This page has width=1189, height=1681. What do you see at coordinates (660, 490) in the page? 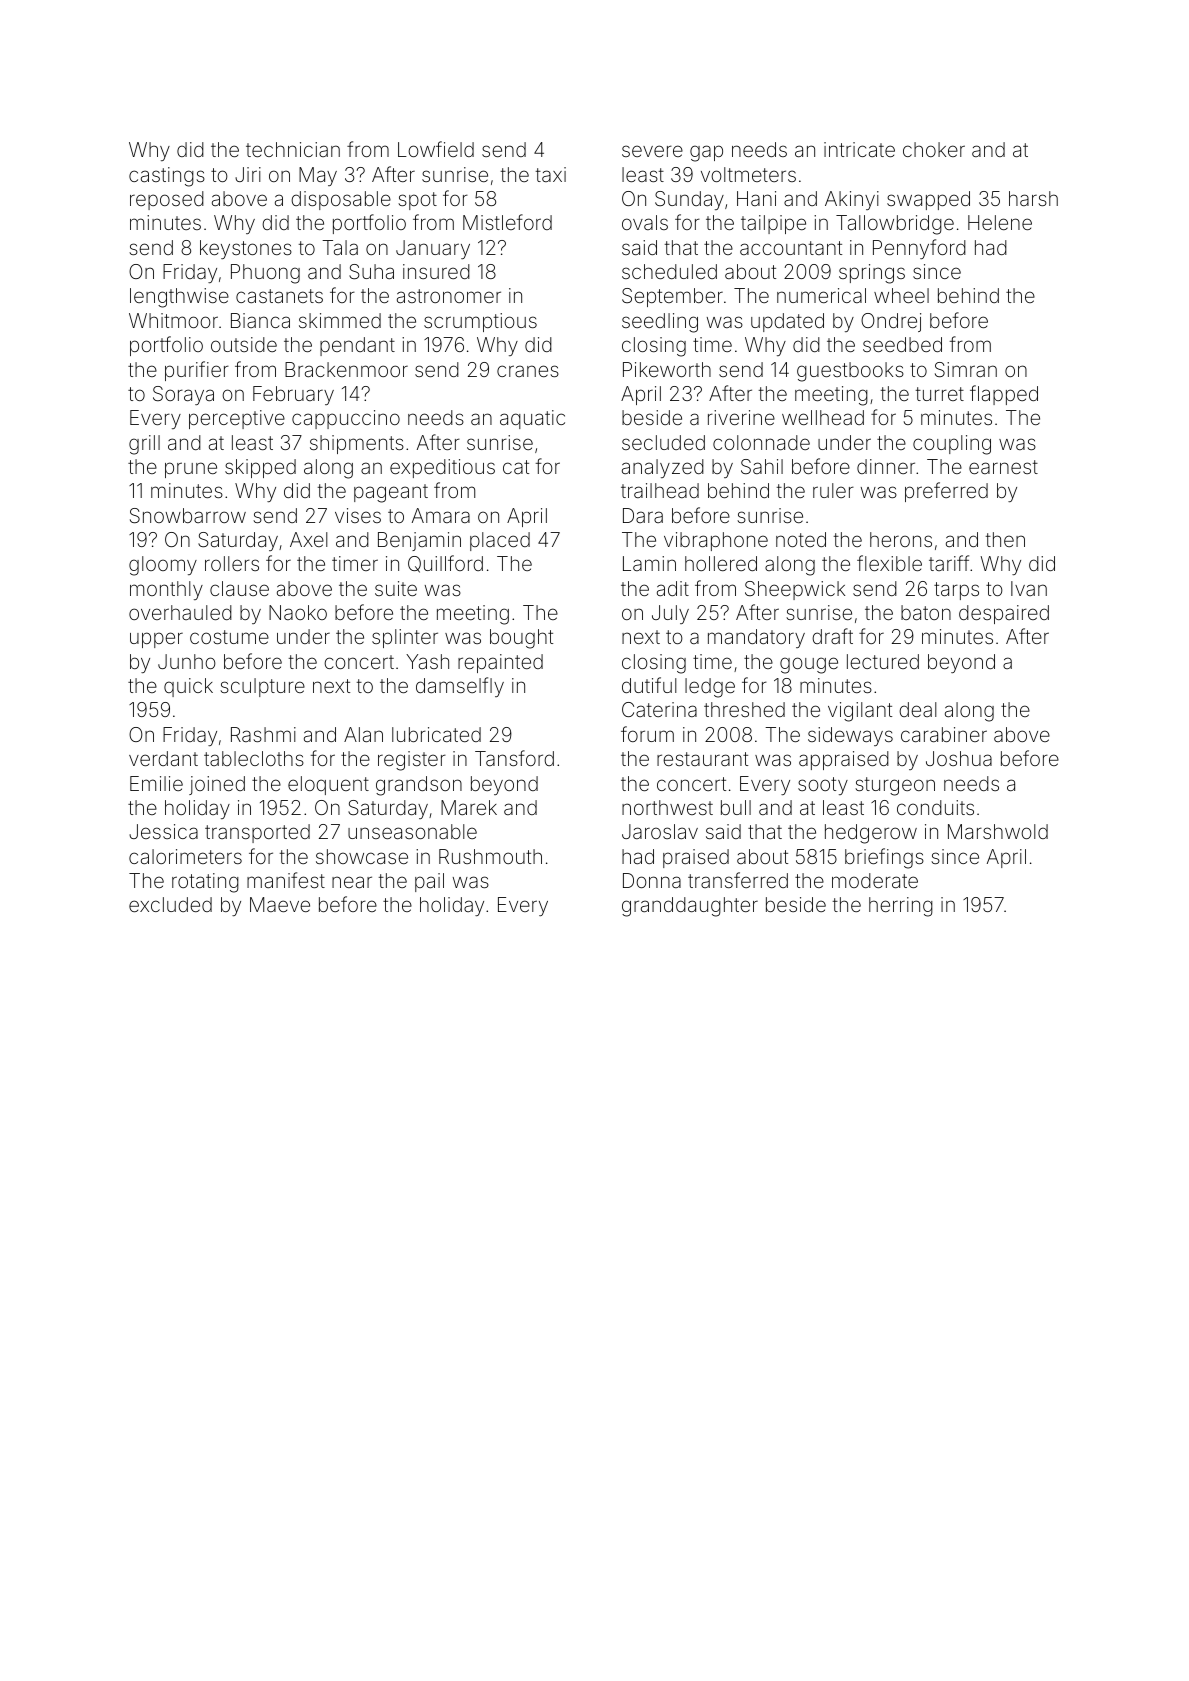
I see `trailhead` at bounding box center [660, 490].
